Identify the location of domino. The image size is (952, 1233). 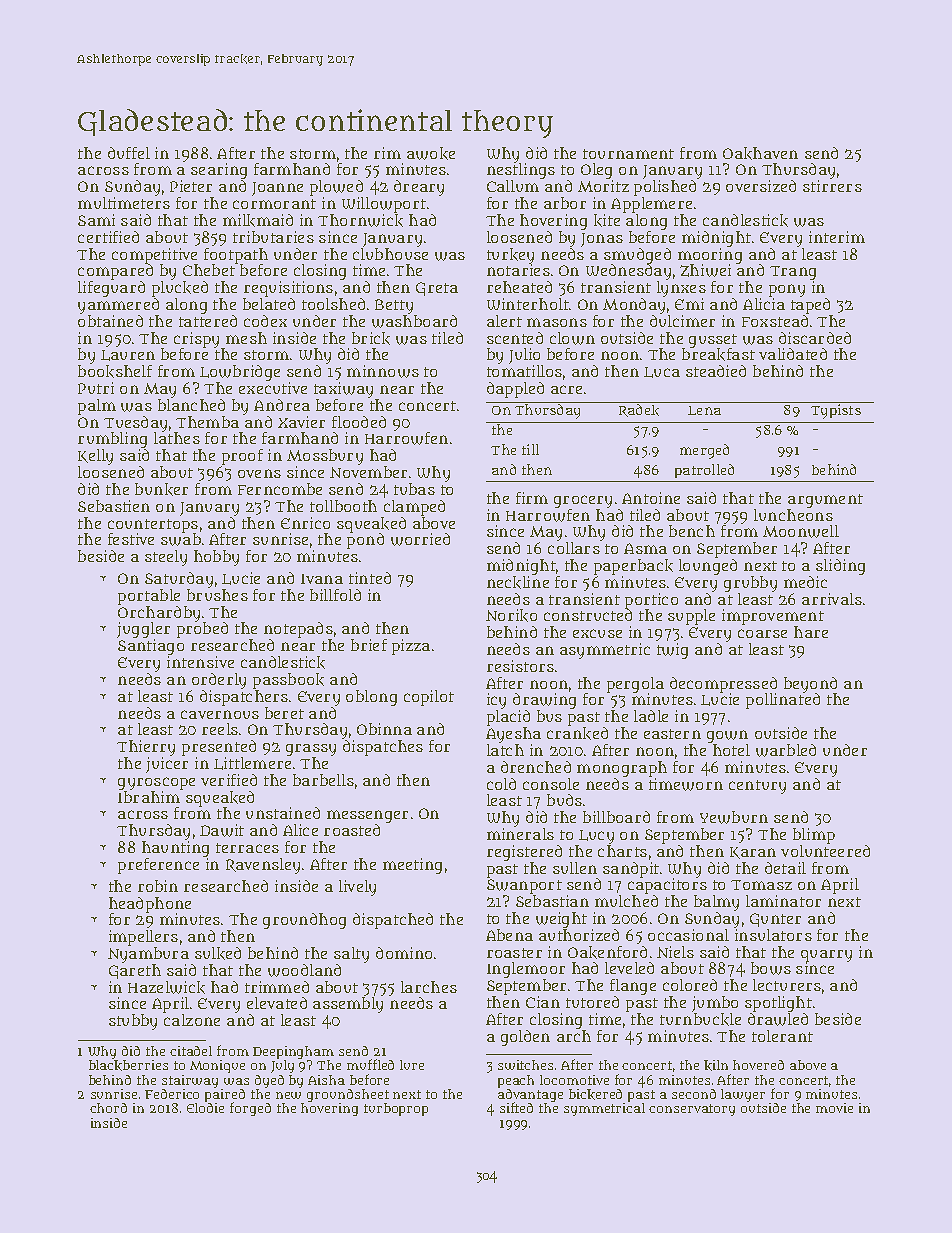
(404, 953).
